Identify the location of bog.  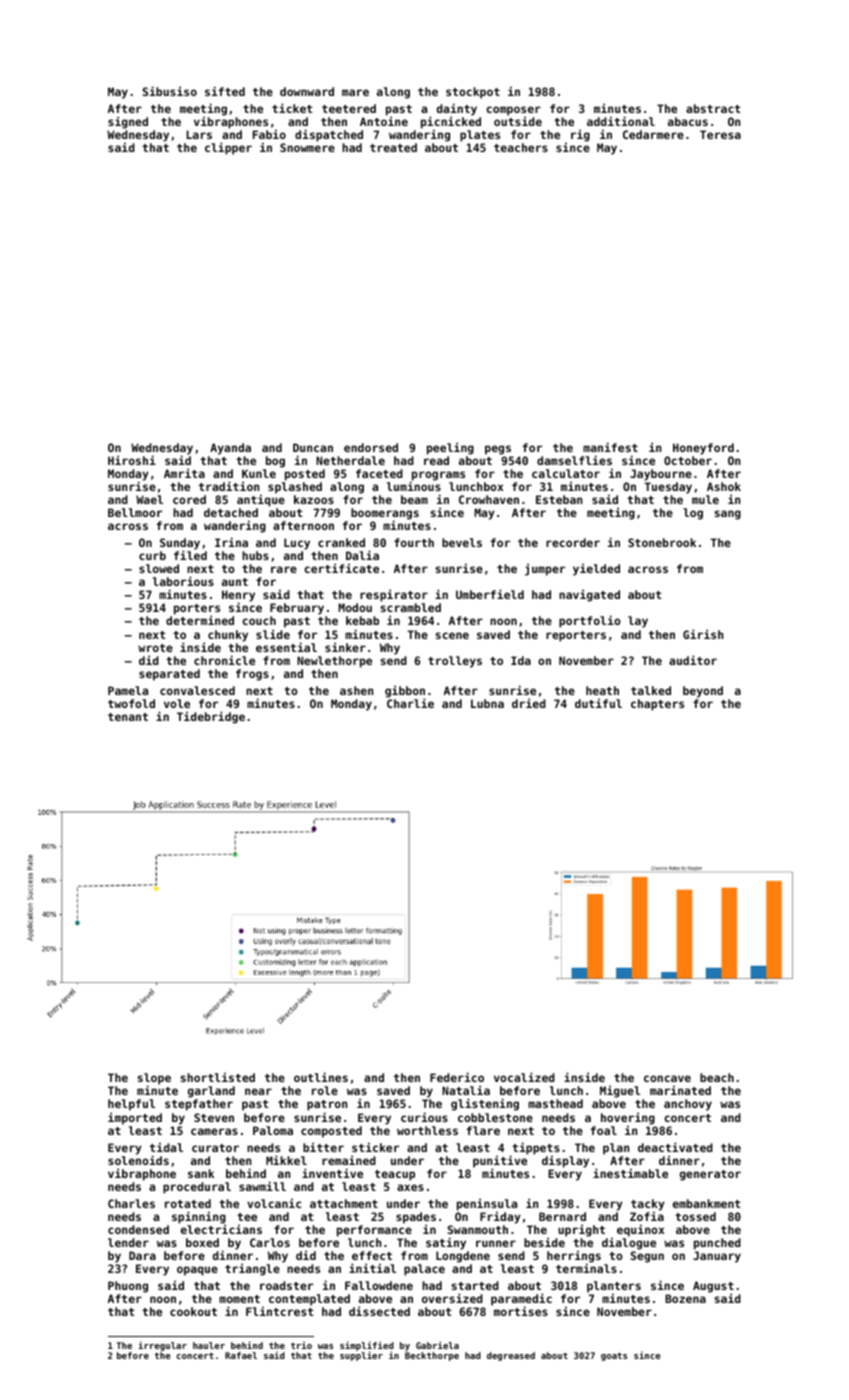
(275, 462).
